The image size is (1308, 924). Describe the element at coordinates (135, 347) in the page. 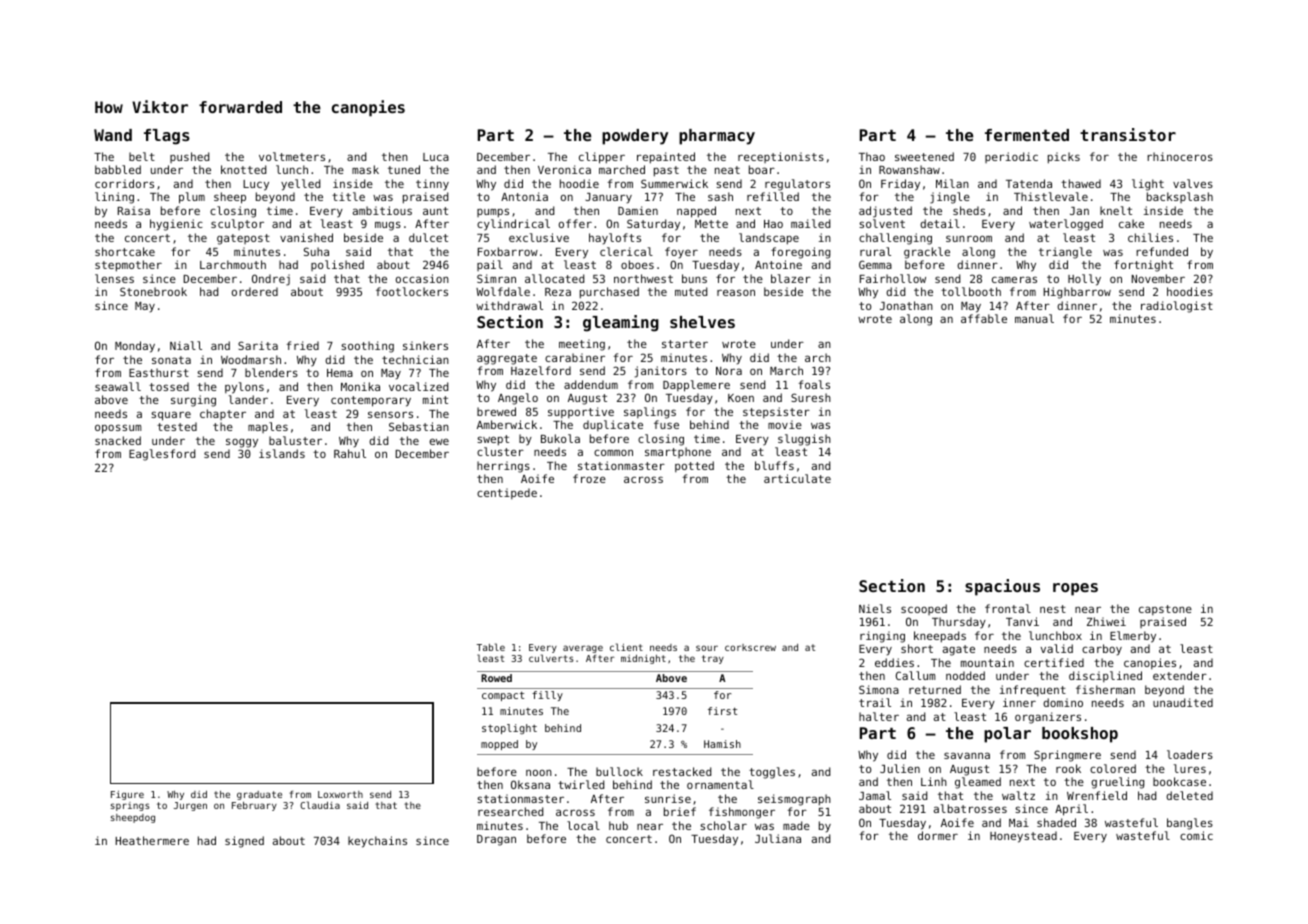

I see `Monday` at that location.
